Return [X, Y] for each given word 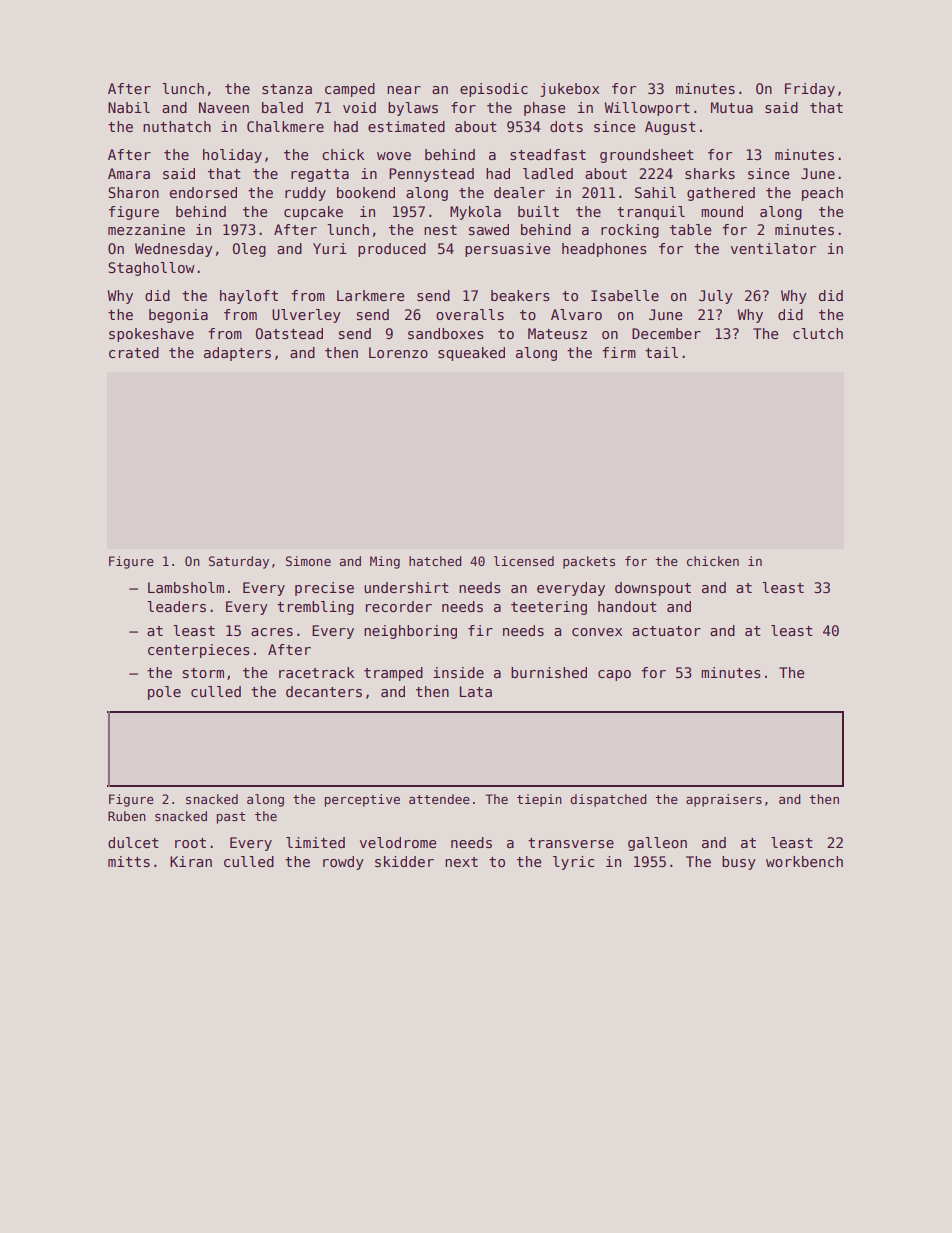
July [716, 297]
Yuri [330, 248]
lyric [573, 863]
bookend [366, 192]
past [231, 818]
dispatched [608, 800]
